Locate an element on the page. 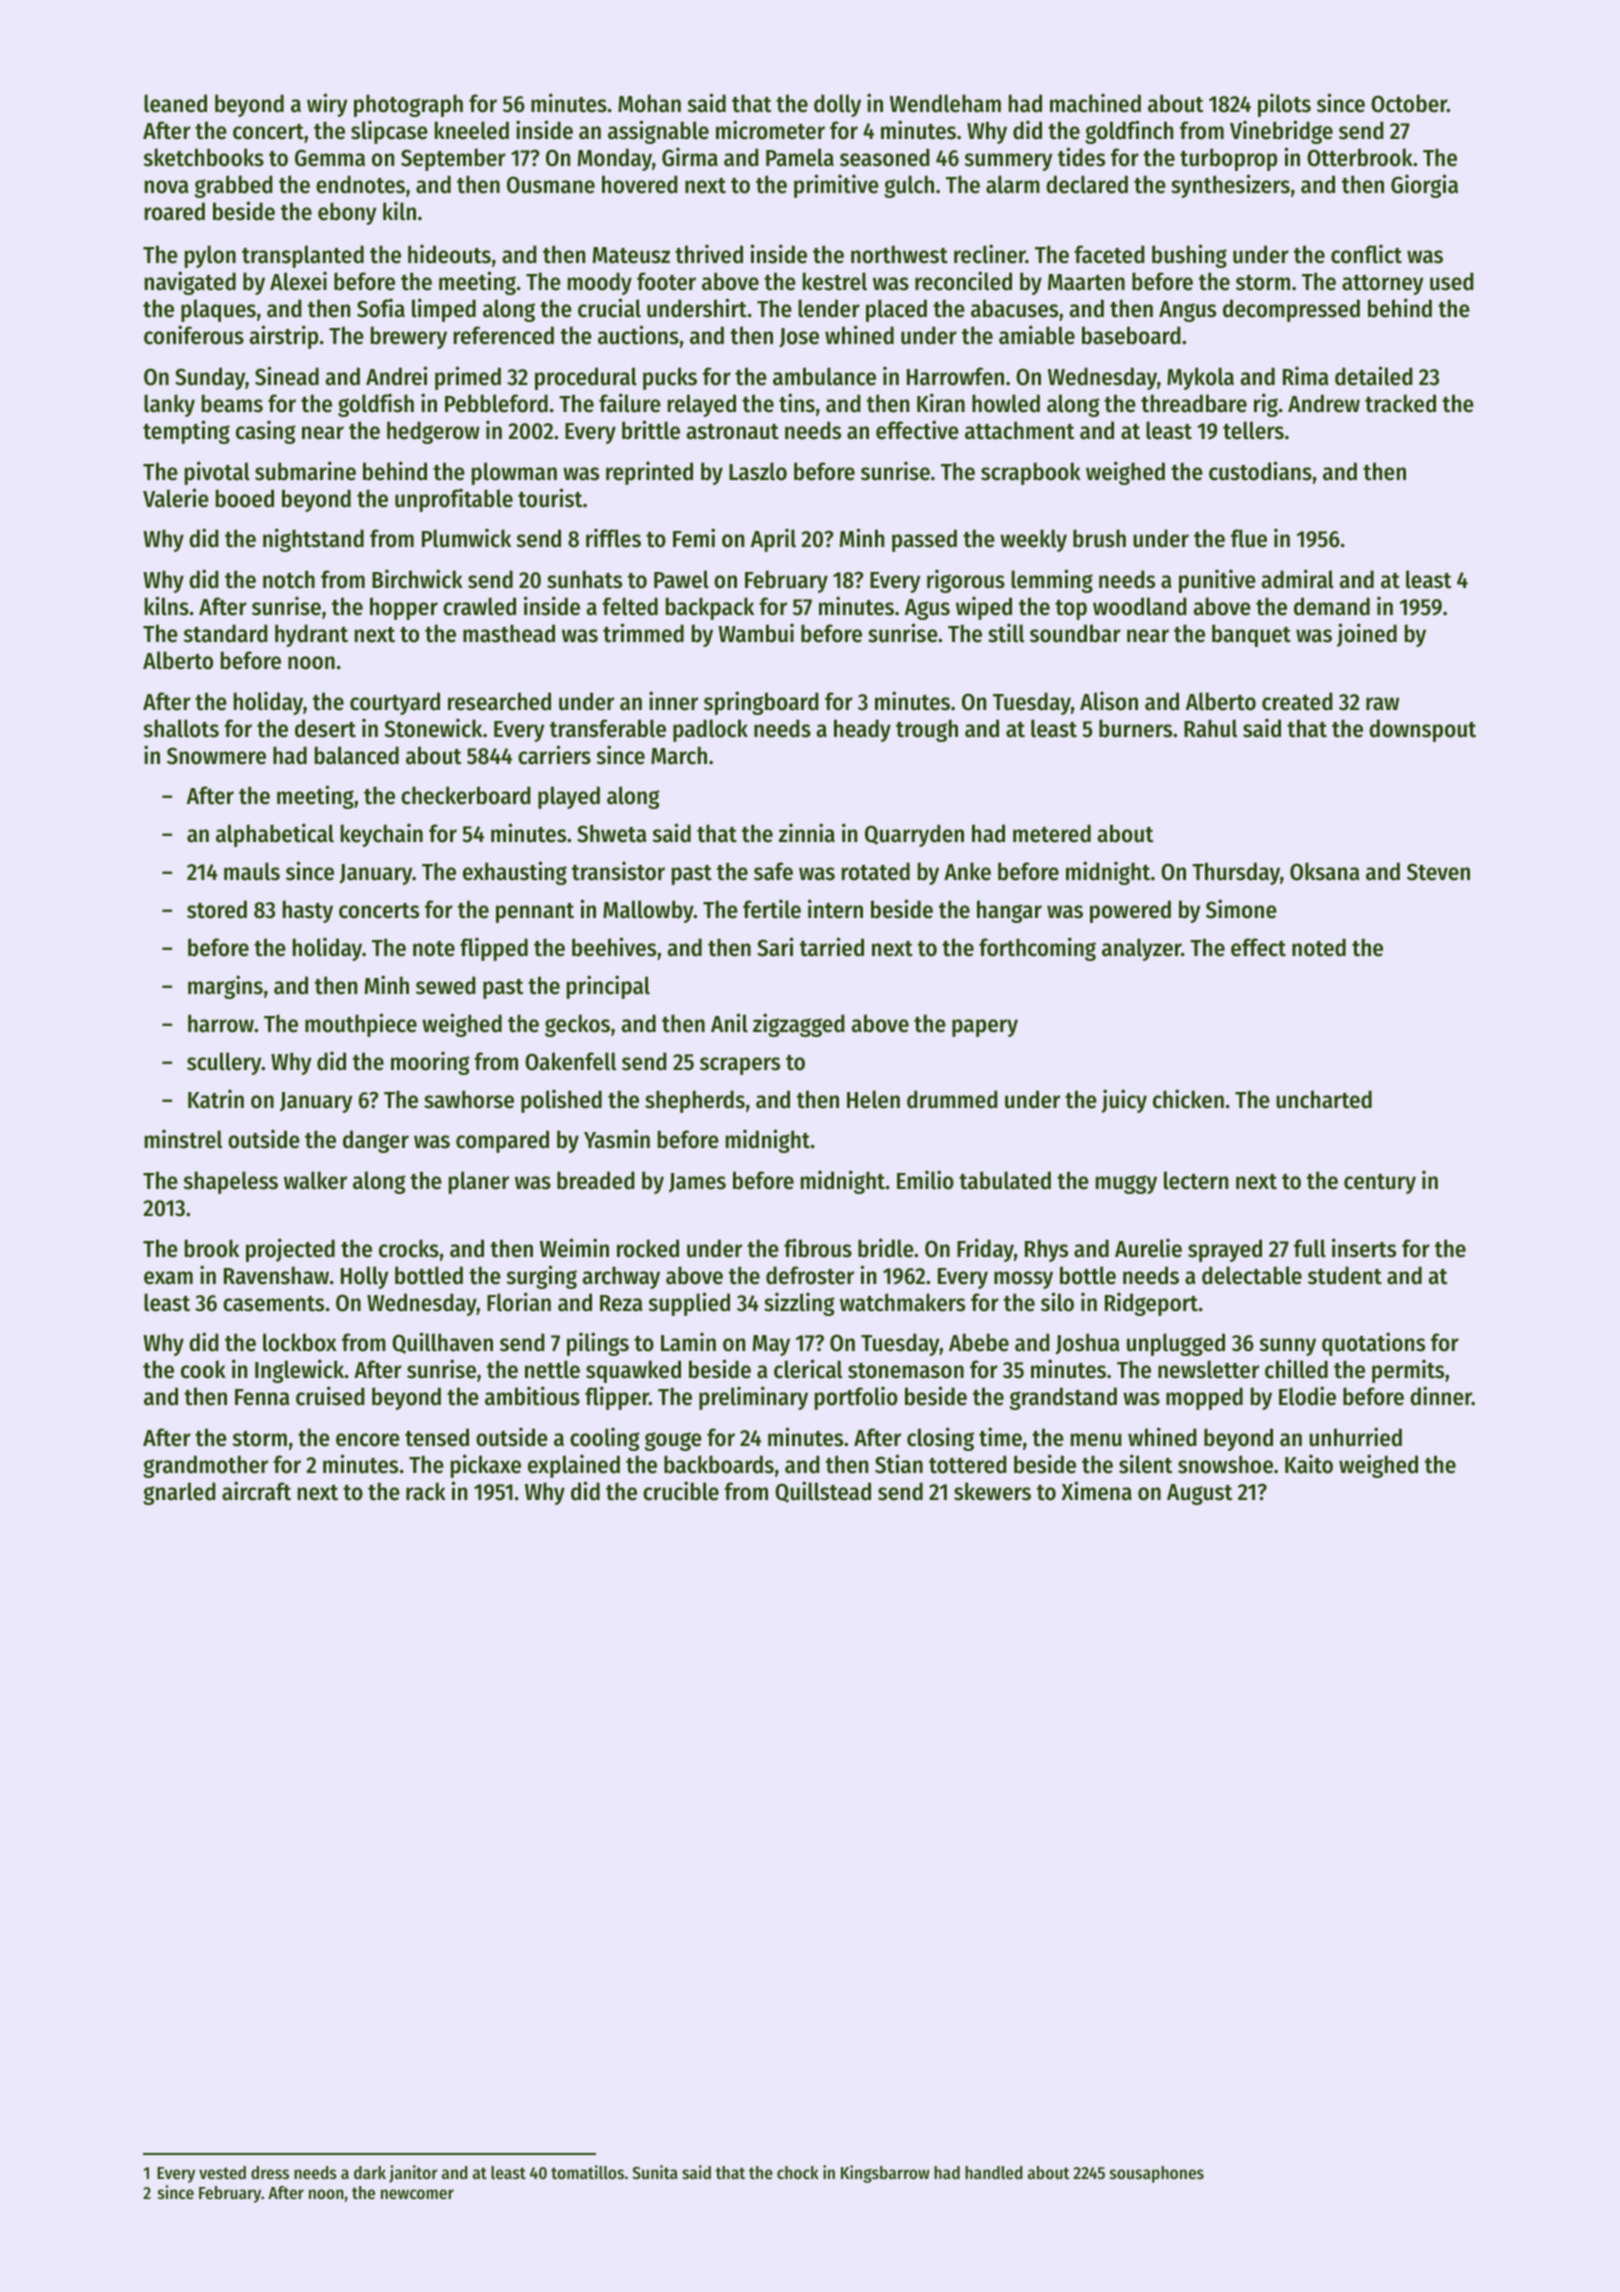 The height and width of the document is (2292, 1620). scullery is located at coordinates (224, 1063).
